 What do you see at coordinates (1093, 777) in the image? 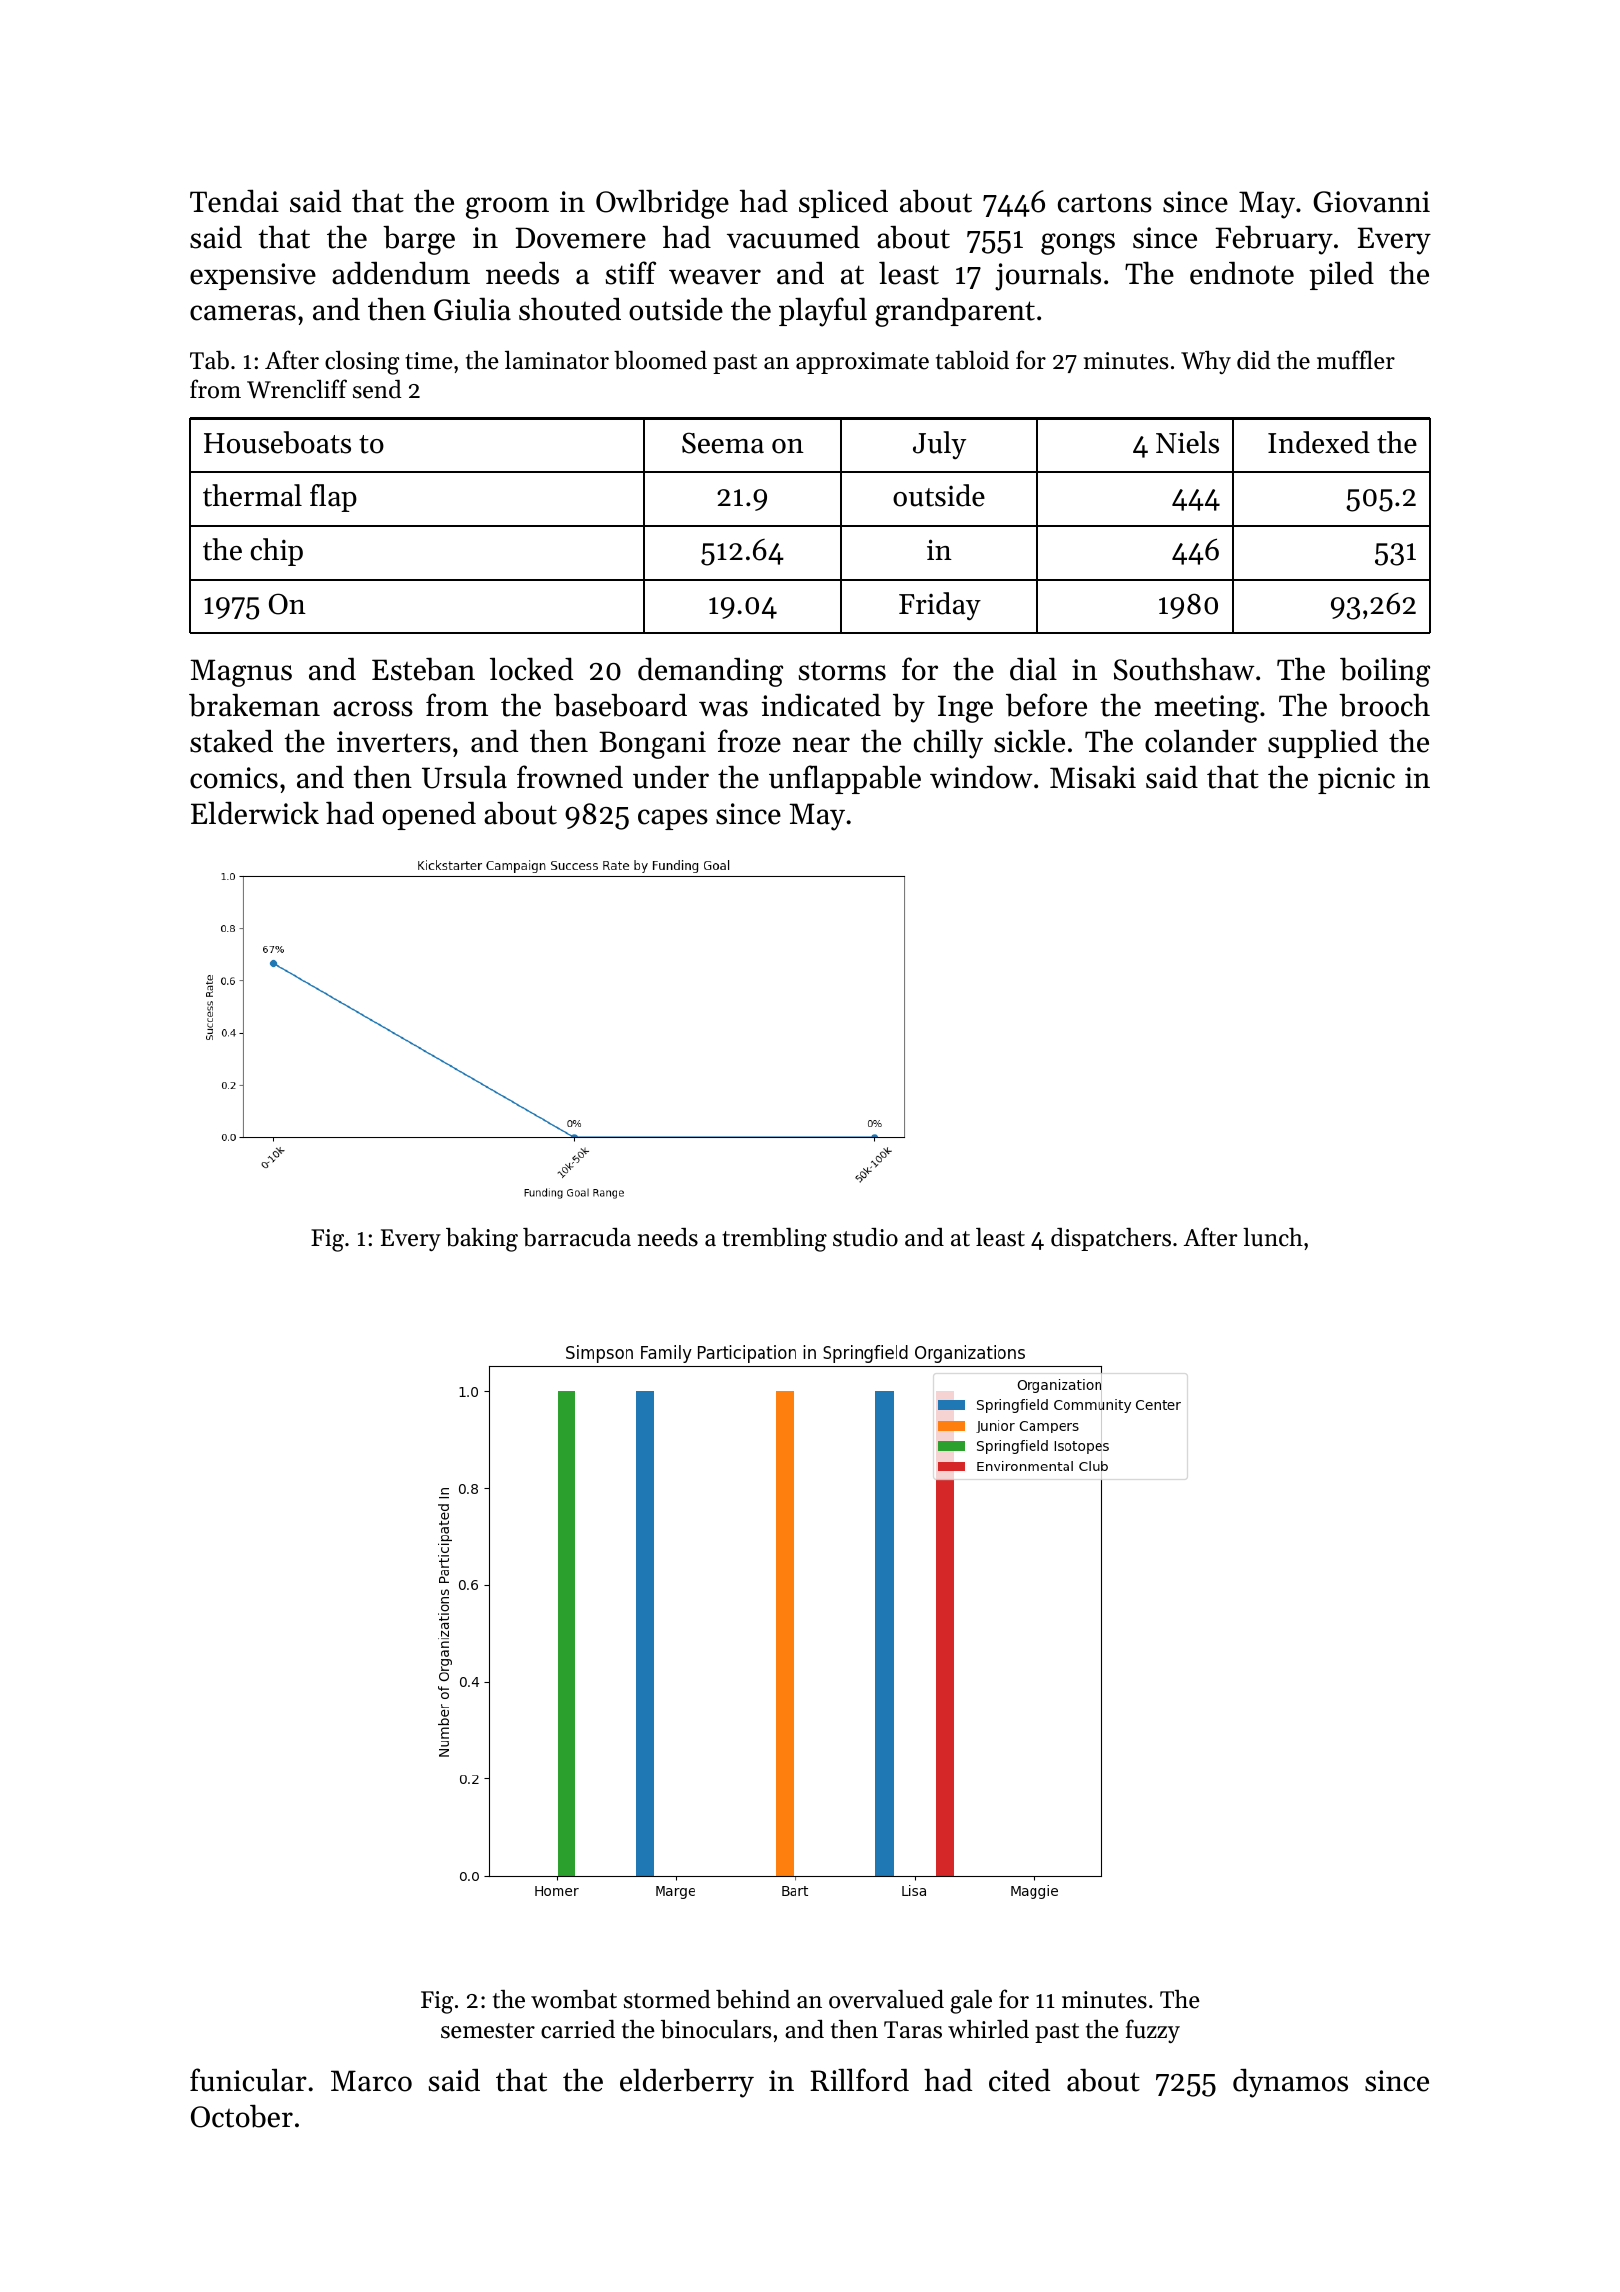
I see `Misaki` at bounding box center [1093, 777].
